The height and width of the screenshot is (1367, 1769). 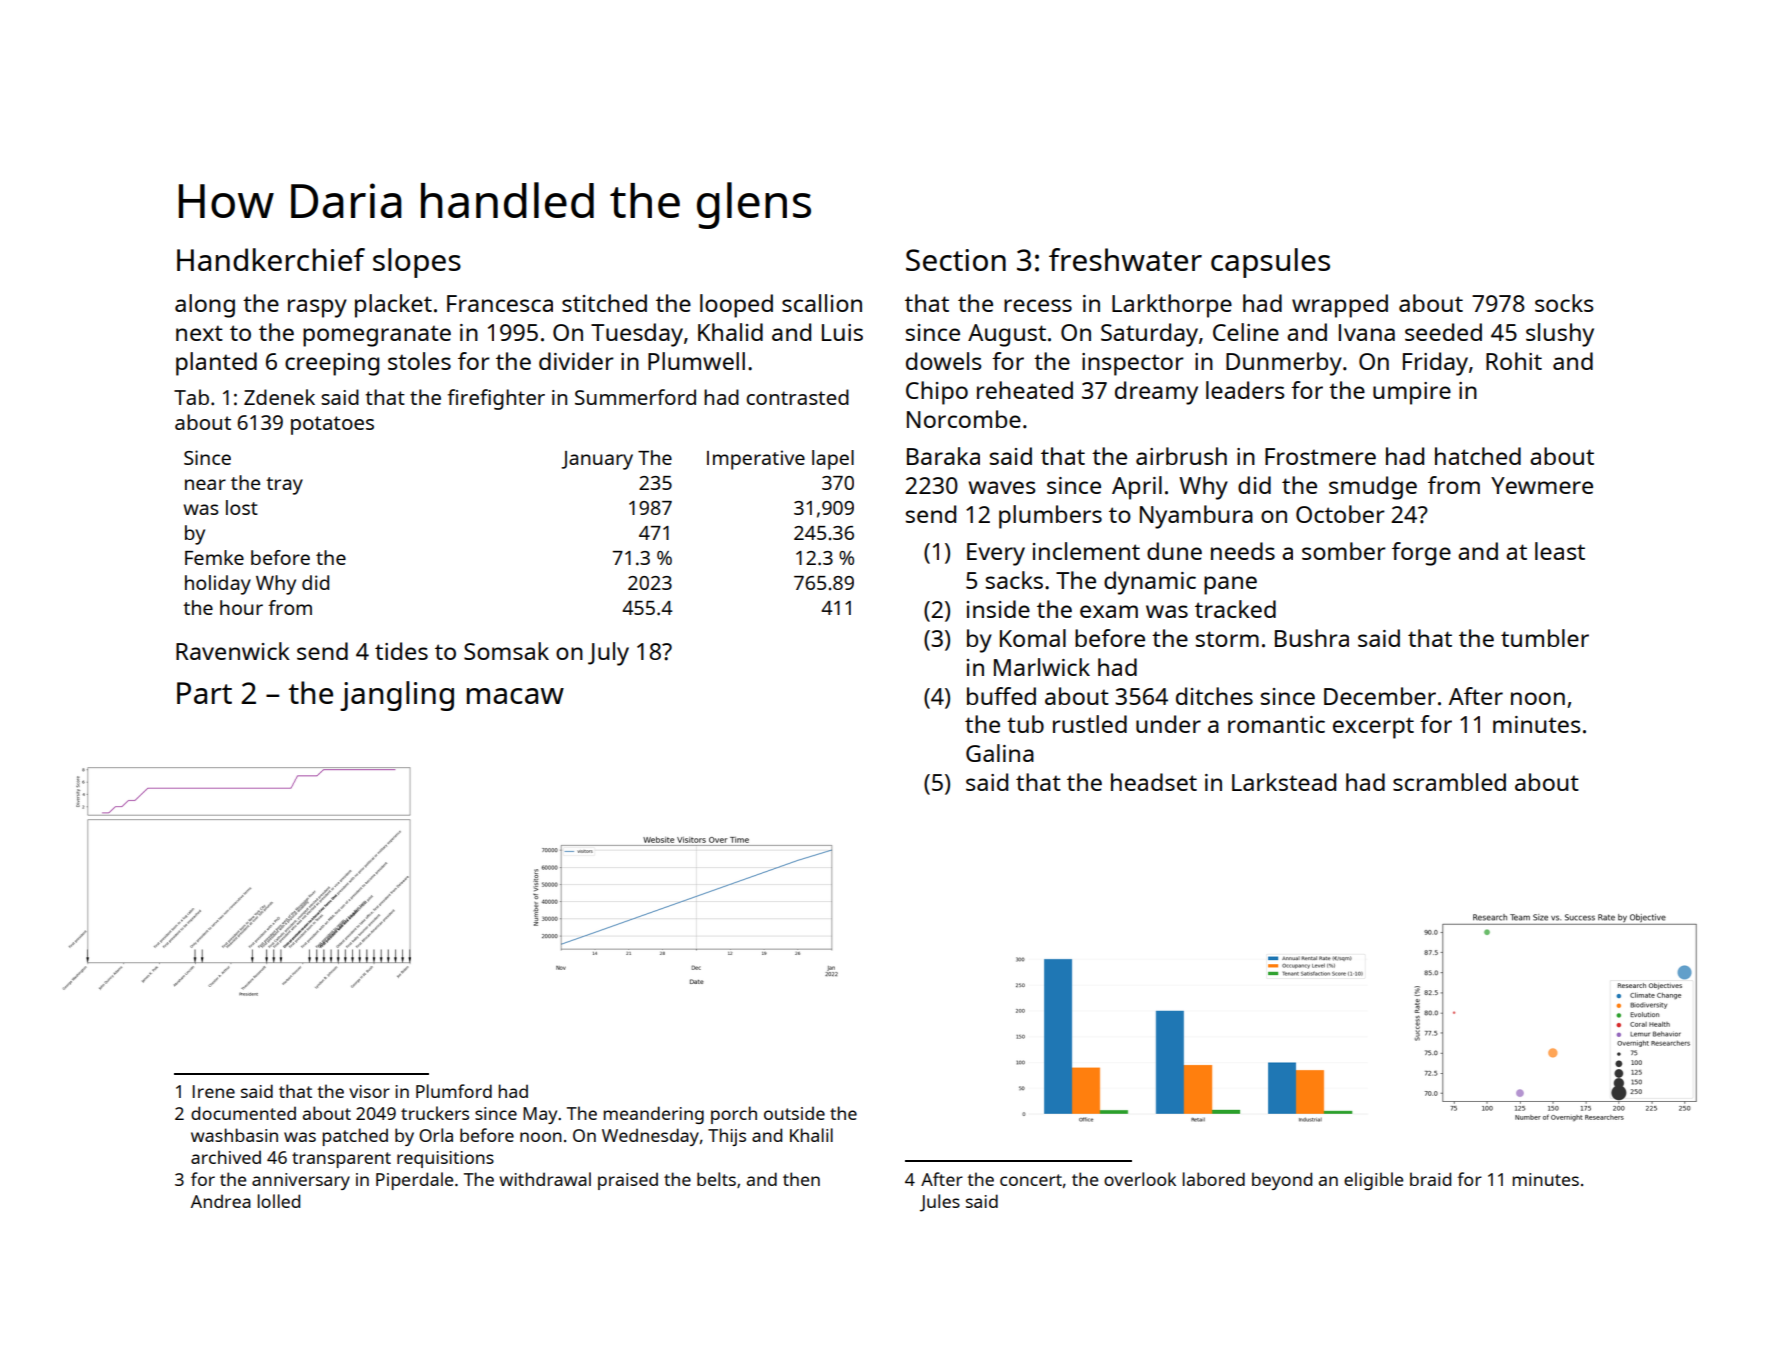 What do you see at coordinates (1038, 305) in the screenshot?
I see `recess` at bounding box center [1038, 305].
